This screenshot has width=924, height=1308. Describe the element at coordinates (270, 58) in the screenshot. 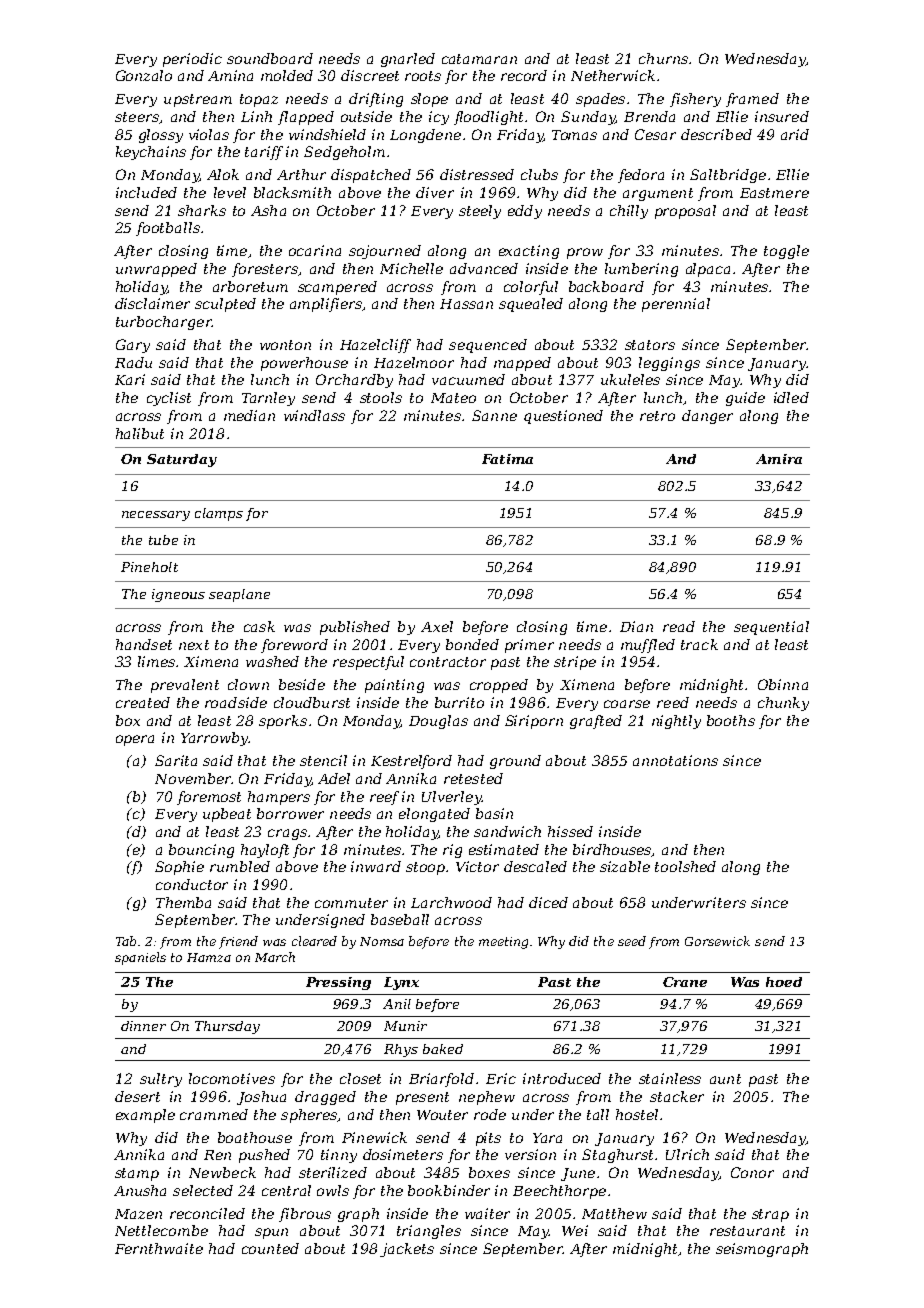

I see `soundboard` at that location.
